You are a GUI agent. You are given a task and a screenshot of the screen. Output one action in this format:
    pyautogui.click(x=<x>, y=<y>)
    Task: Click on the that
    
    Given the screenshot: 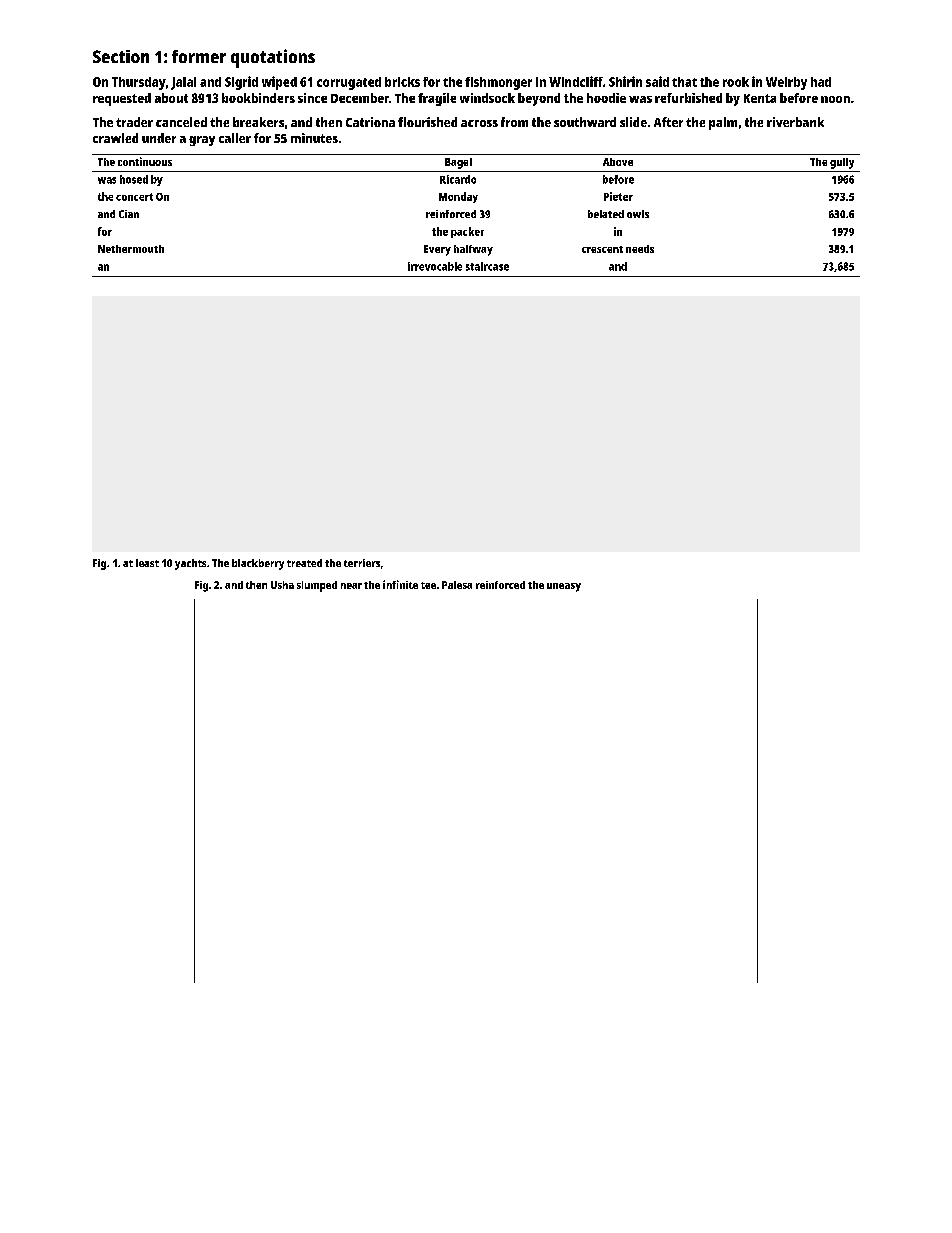 What is the action you would take?
    pyautogui.click(x=684, y=82)
